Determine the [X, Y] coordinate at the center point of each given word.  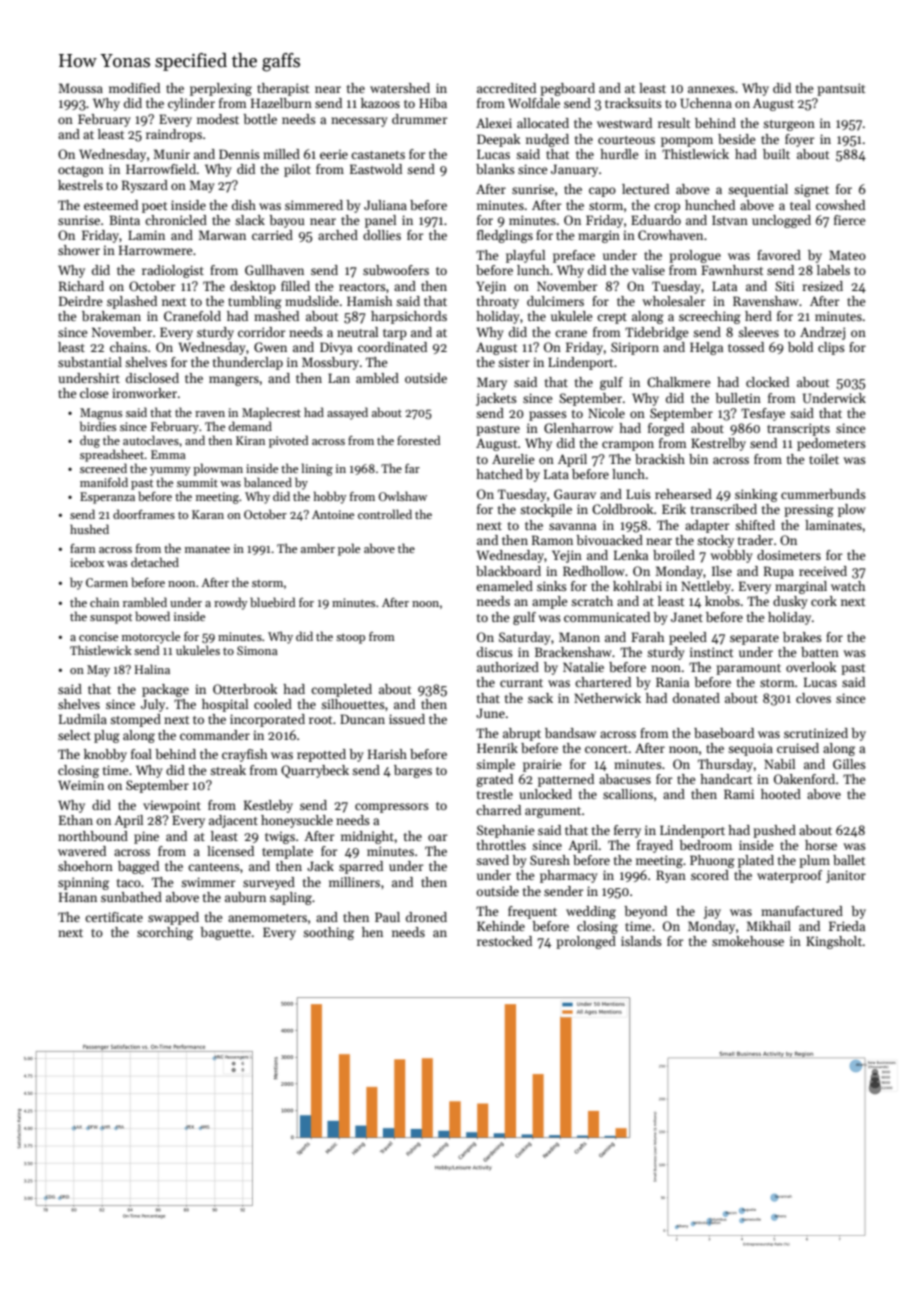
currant [521, 683]
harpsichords [409, 317]
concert [606, 749]
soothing [328, 933]
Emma [168, 454]
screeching [710, 317]
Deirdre [80, 301]
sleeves [758, 332]
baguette [225, 933]
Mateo [847, 255]
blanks [495, 169]
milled [281, 154]
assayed [347, 413]
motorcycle [151, 637]
